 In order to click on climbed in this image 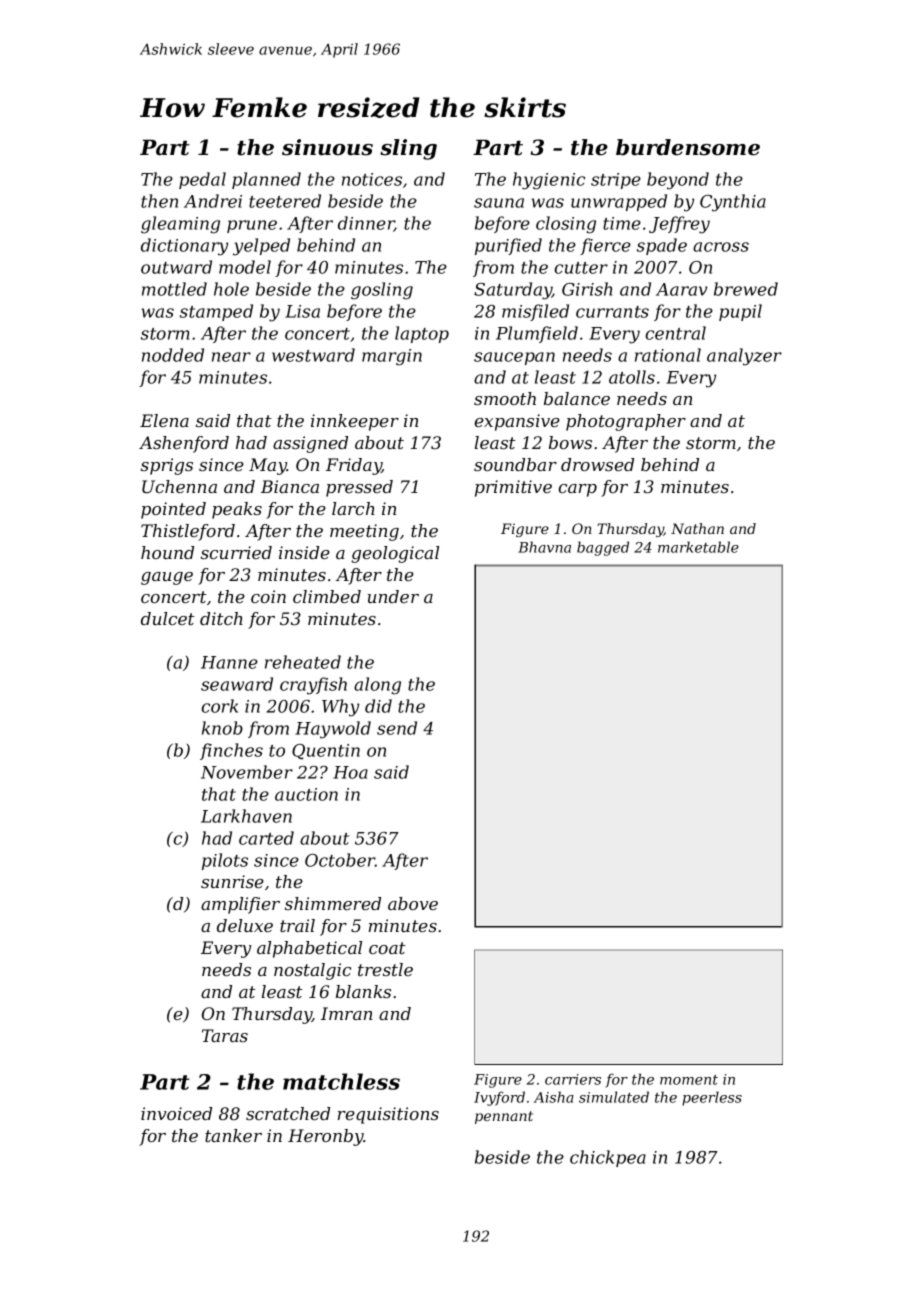, I will do `click(327, 596)`.
